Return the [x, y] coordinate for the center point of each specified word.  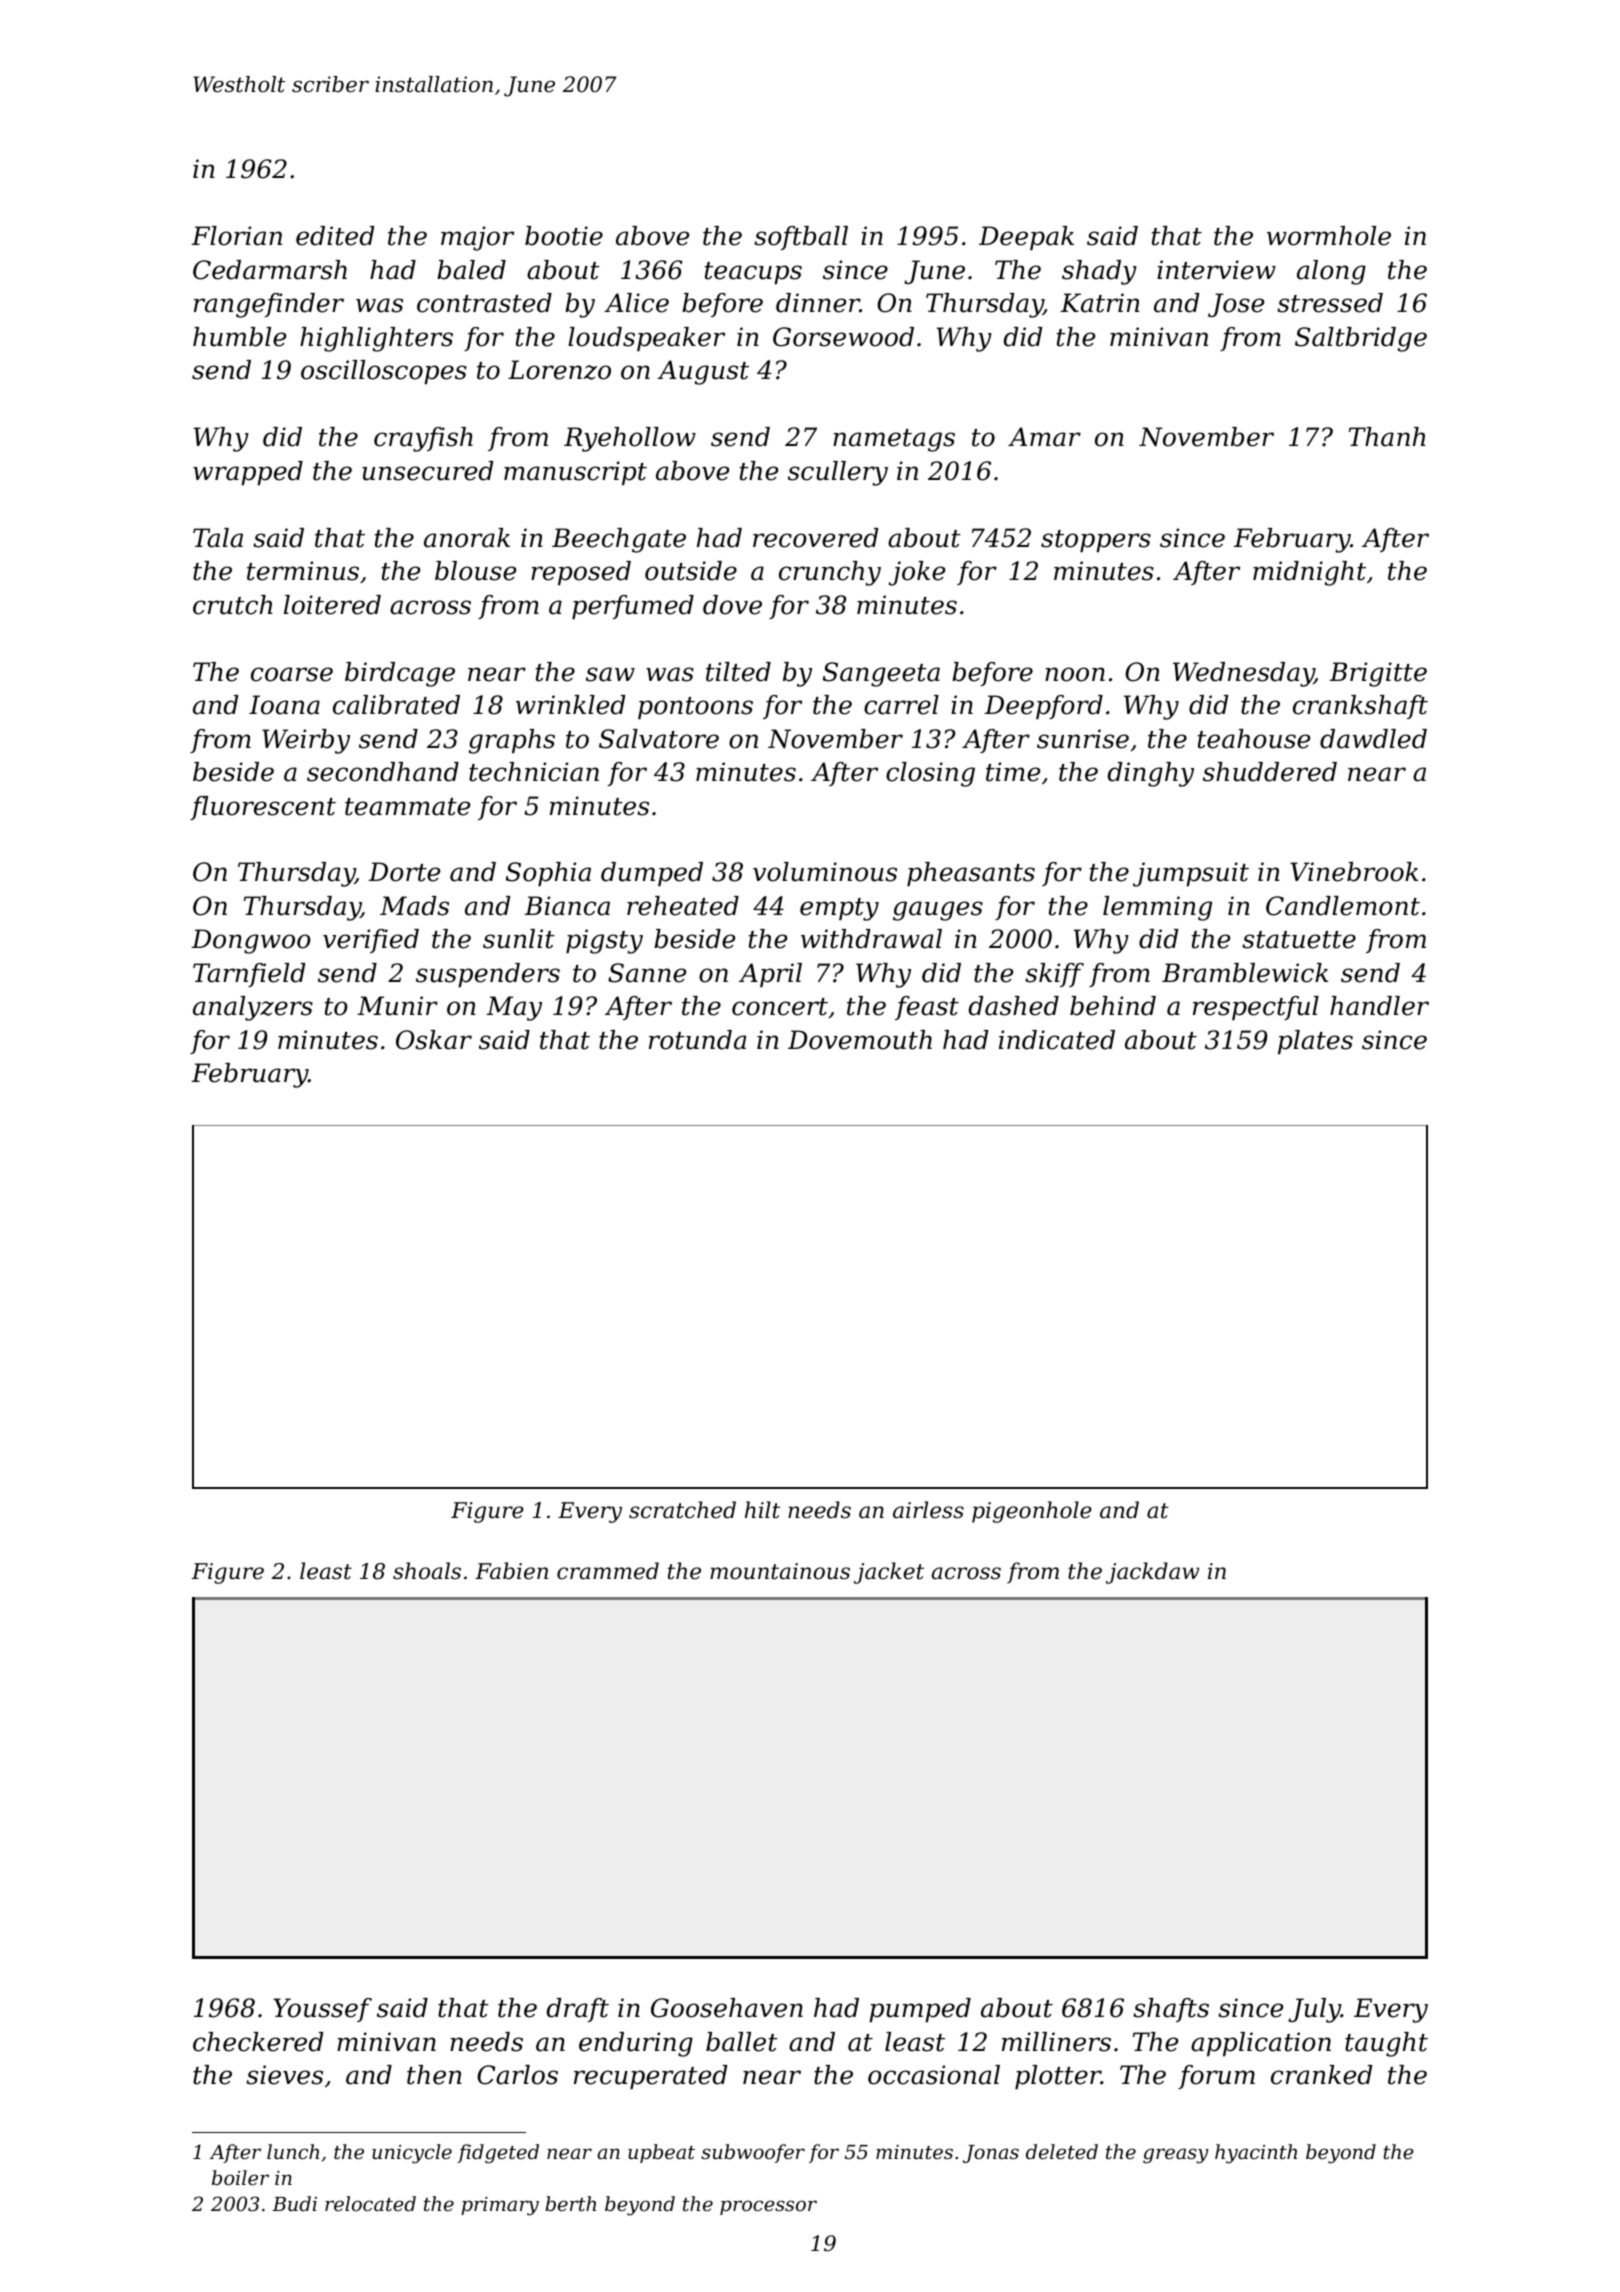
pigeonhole [1032, 1512]
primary [500, 2206]
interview [1216, 270]
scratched [682, 1510]
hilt [762, 1510]
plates [1315, 1042]
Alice [636, 303]
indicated [1057, 1040]
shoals [427, 1571]
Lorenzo [559, 370]
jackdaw [1152, 1573]
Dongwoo [251, 941]
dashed [1014, 1006]
